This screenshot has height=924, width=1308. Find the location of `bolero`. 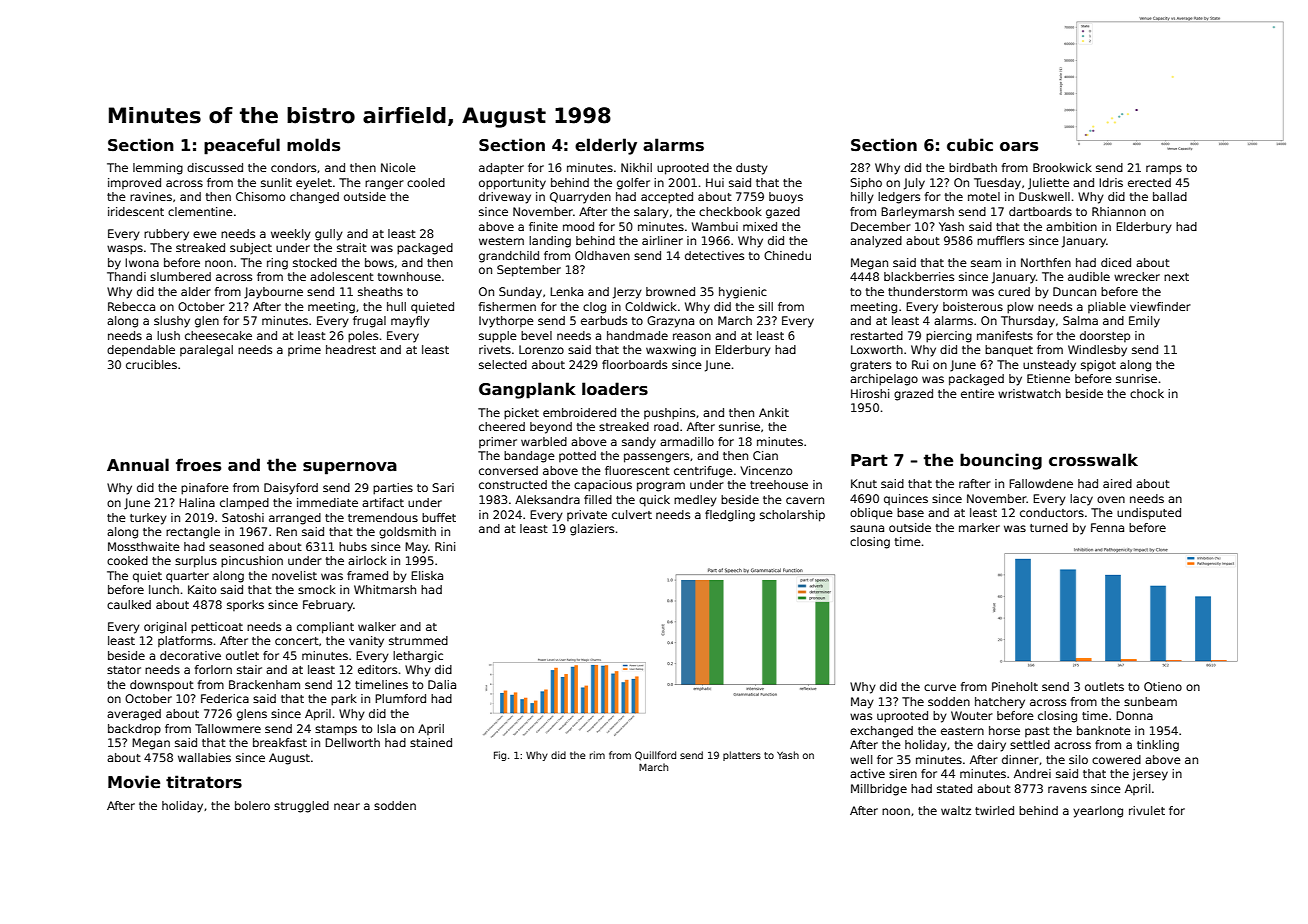

bolero is located at coordinates (252, 805).
